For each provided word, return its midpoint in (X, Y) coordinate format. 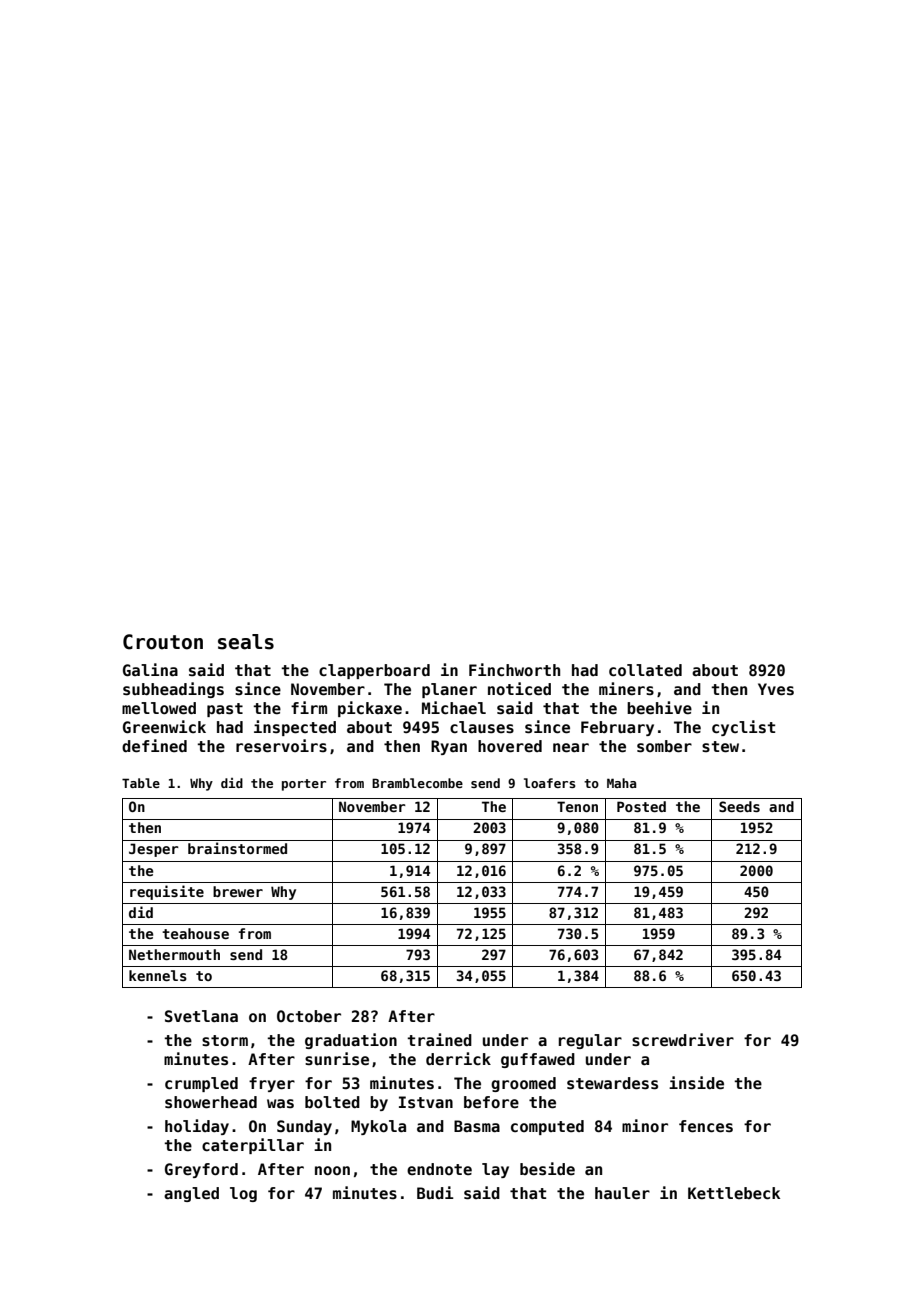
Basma (477, 1126)
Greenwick (164, 727)
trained (439, 1040)
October (309, 1016)
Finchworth (514, 670)
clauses (482, 727)
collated (645, 670)
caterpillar (253, 1146)
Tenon (577, 806)
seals (246, 642)
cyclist (743, 728)
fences (706, 1126)
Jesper (154, 850)
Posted (641, 806)
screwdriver (683, 1040)
